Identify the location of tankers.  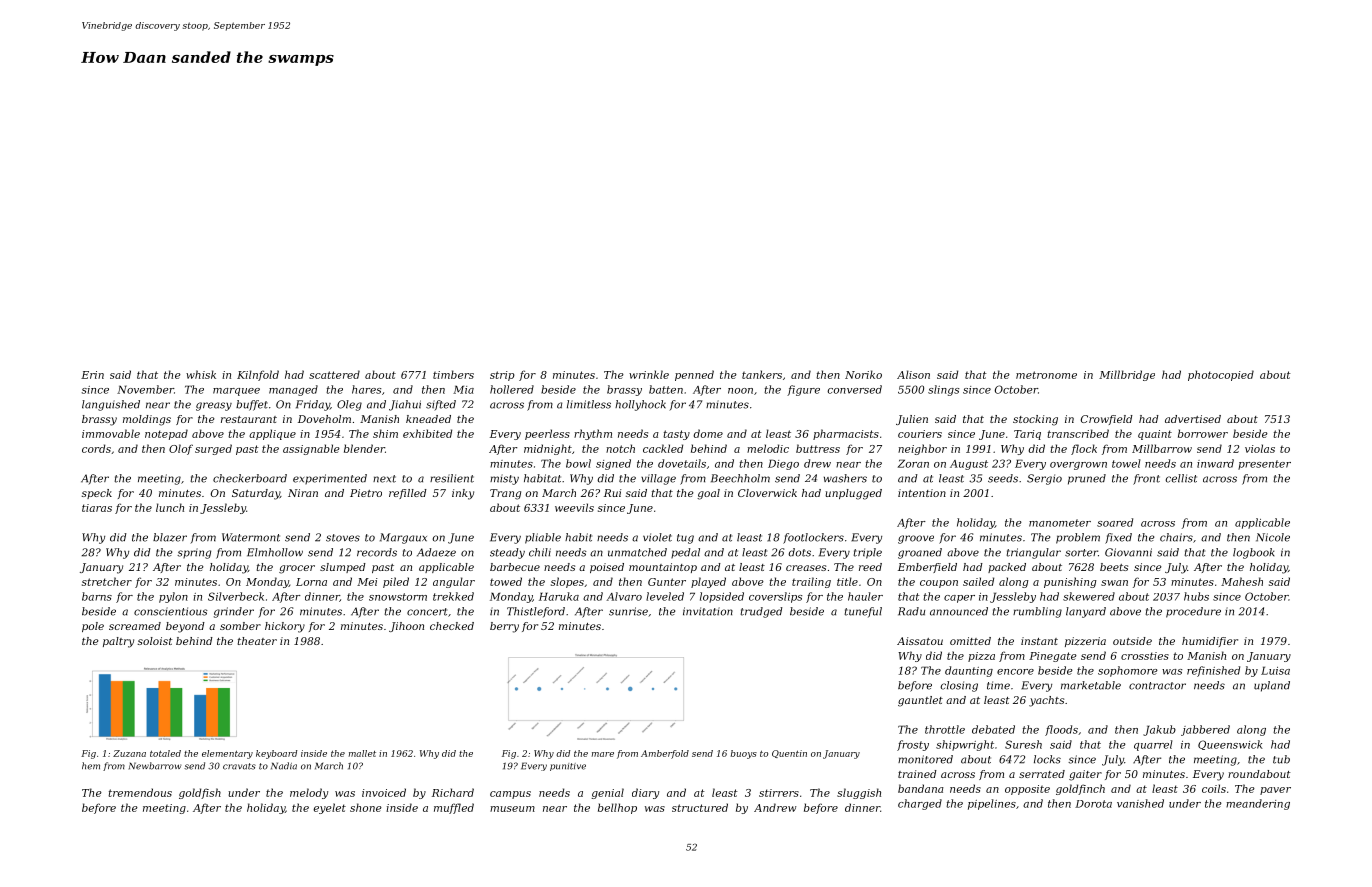
(762, 374).
